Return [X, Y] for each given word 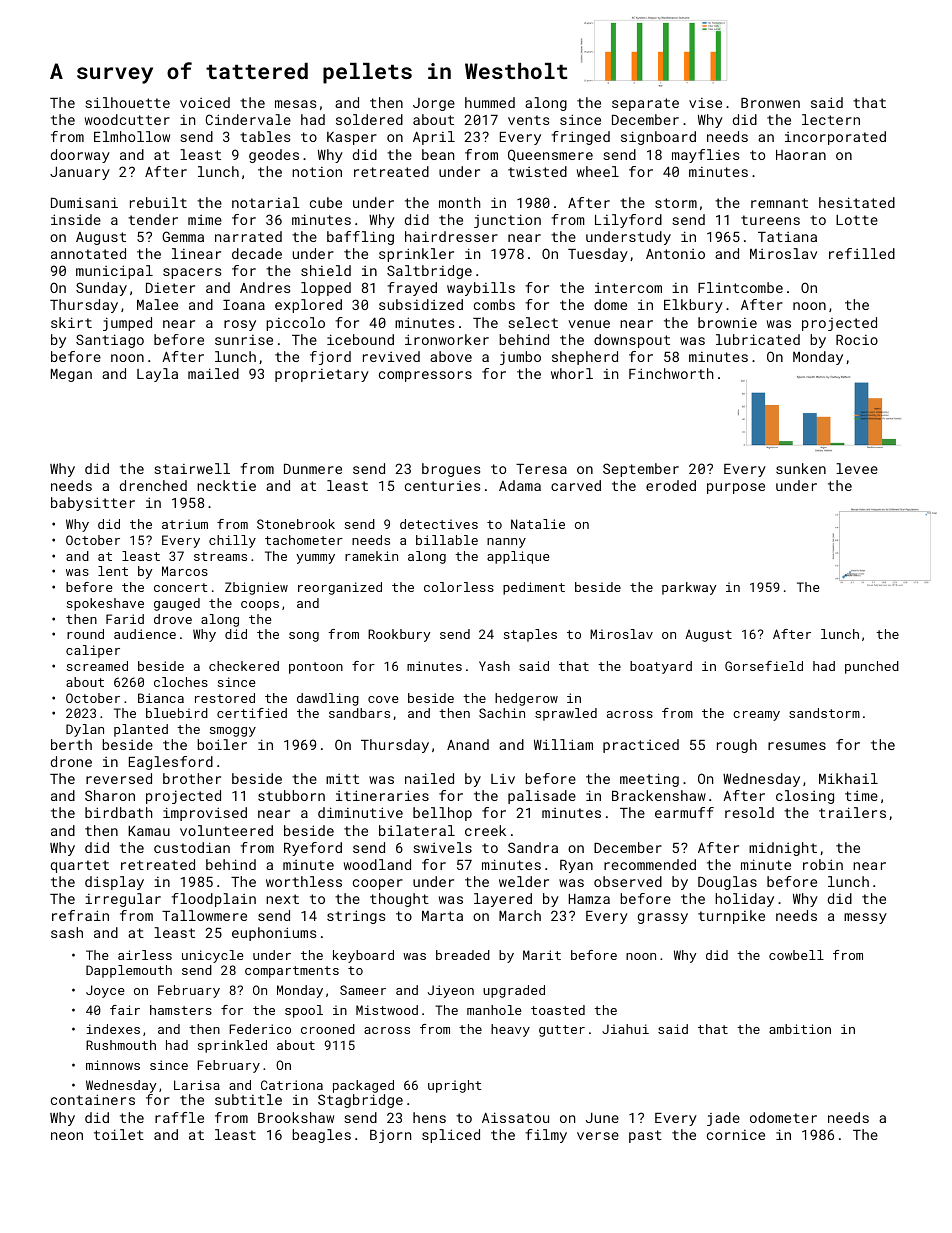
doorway [80, 156]
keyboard [363, 956]
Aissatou [515, 1117]
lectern [831, 119]
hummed [490, 102]
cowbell [796, 955]
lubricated [758, 339]
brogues [451, 470]
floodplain [213, 900]
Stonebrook [296, 524]
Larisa [197, 1085]
